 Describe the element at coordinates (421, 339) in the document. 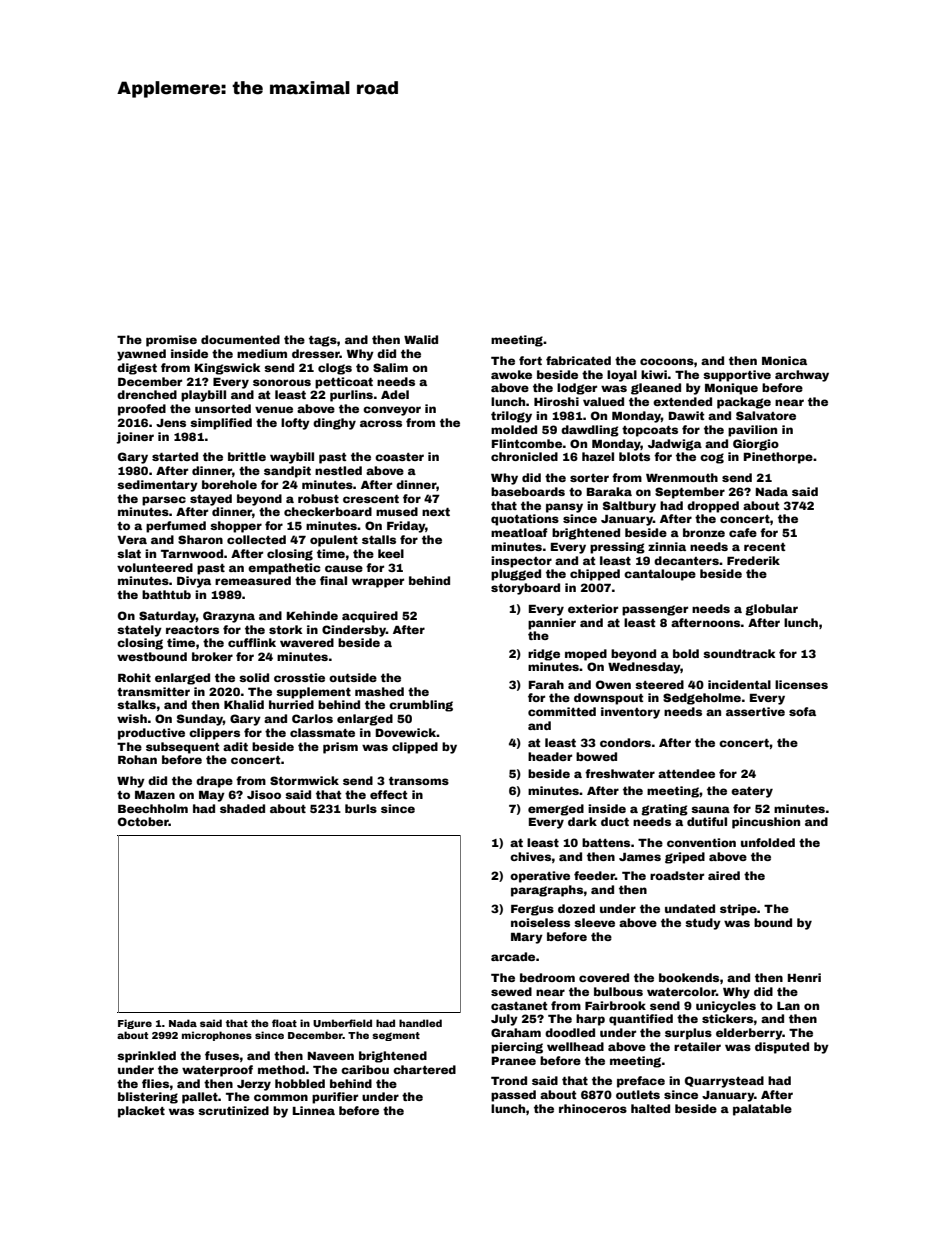

I see `Walid` at that location.
